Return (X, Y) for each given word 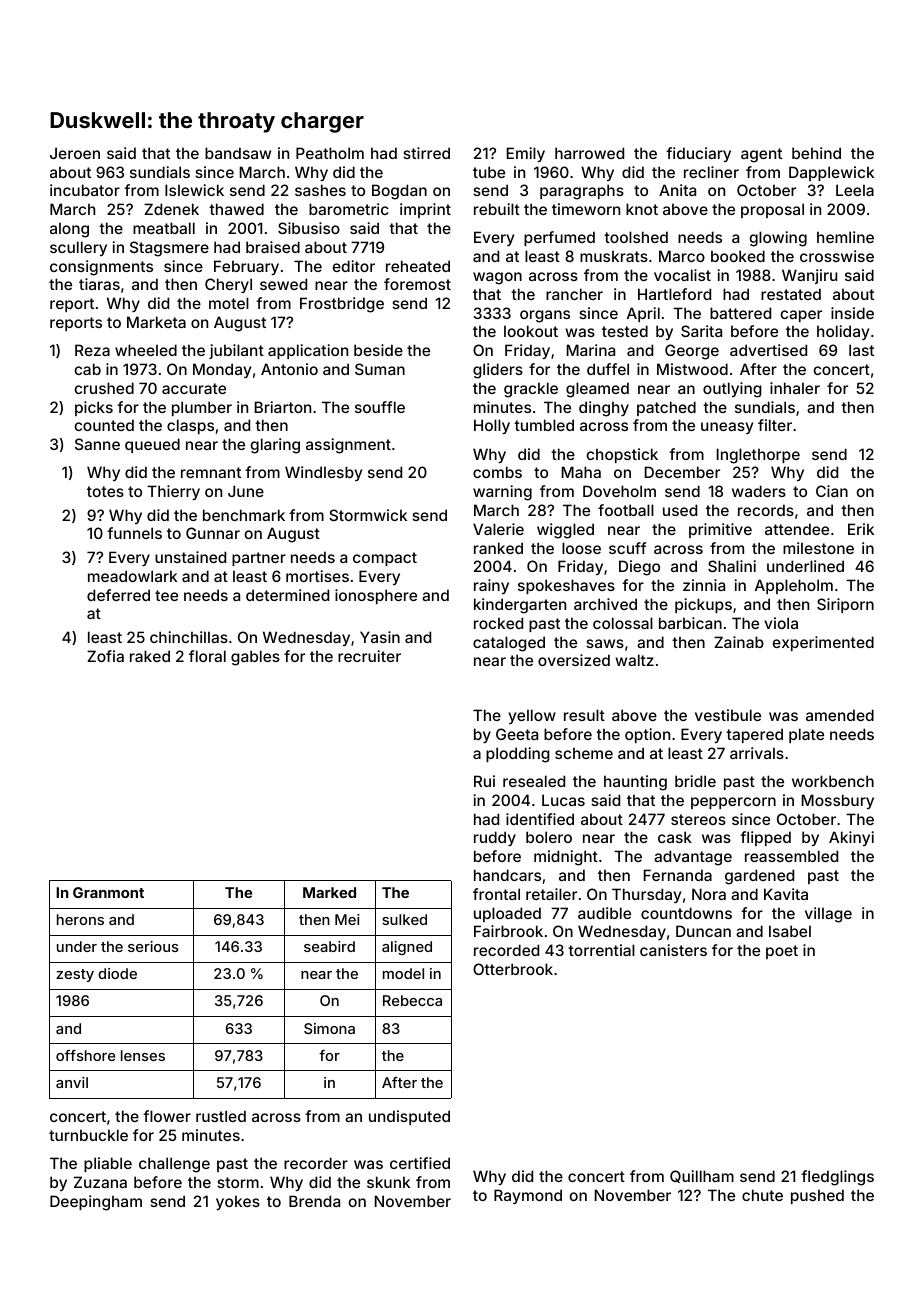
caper (801, 316)
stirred (426, 153)
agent (761, 155)
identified (540, 819)
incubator (85, 190)
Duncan (703, 931)
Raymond (528, 1196)
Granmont (108, 892)
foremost (417, 284)
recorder (316, 1163)
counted (104, 425)
